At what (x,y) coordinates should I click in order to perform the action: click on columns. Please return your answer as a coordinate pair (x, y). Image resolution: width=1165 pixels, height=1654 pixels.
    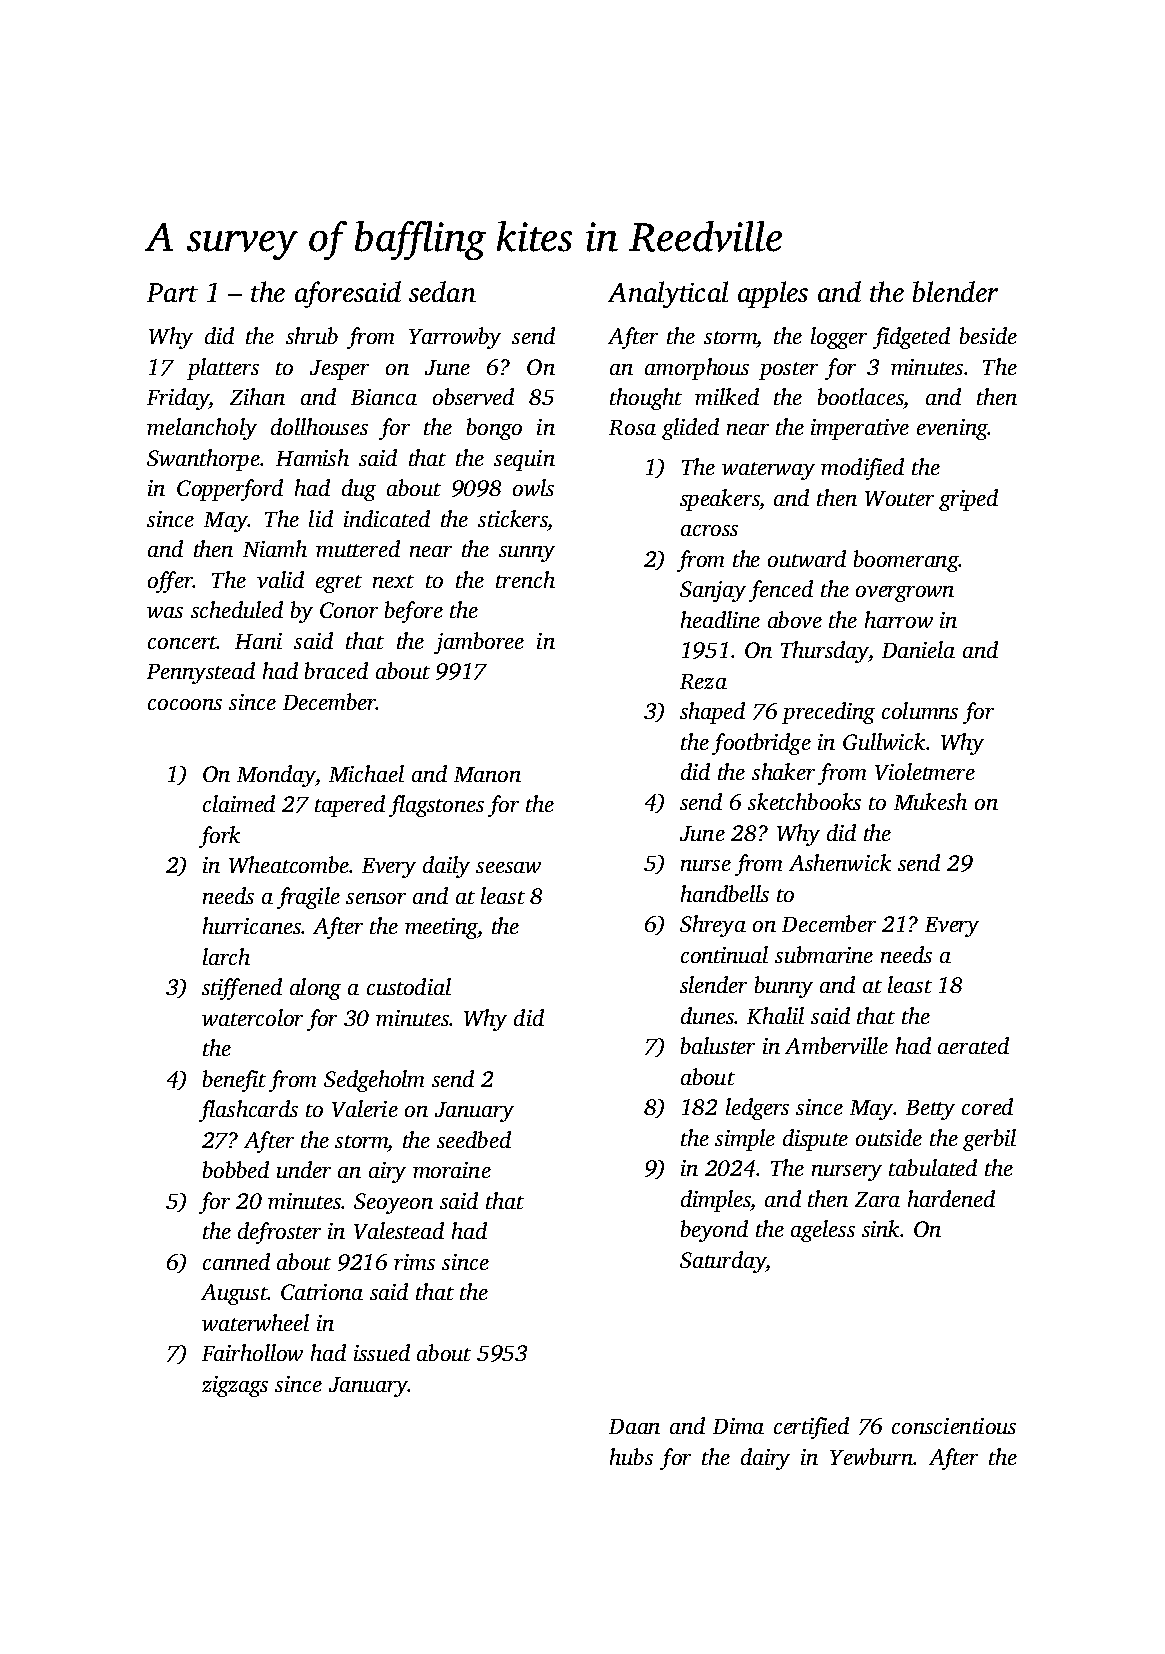
    Looking at the image, I should click on (920, 710).
